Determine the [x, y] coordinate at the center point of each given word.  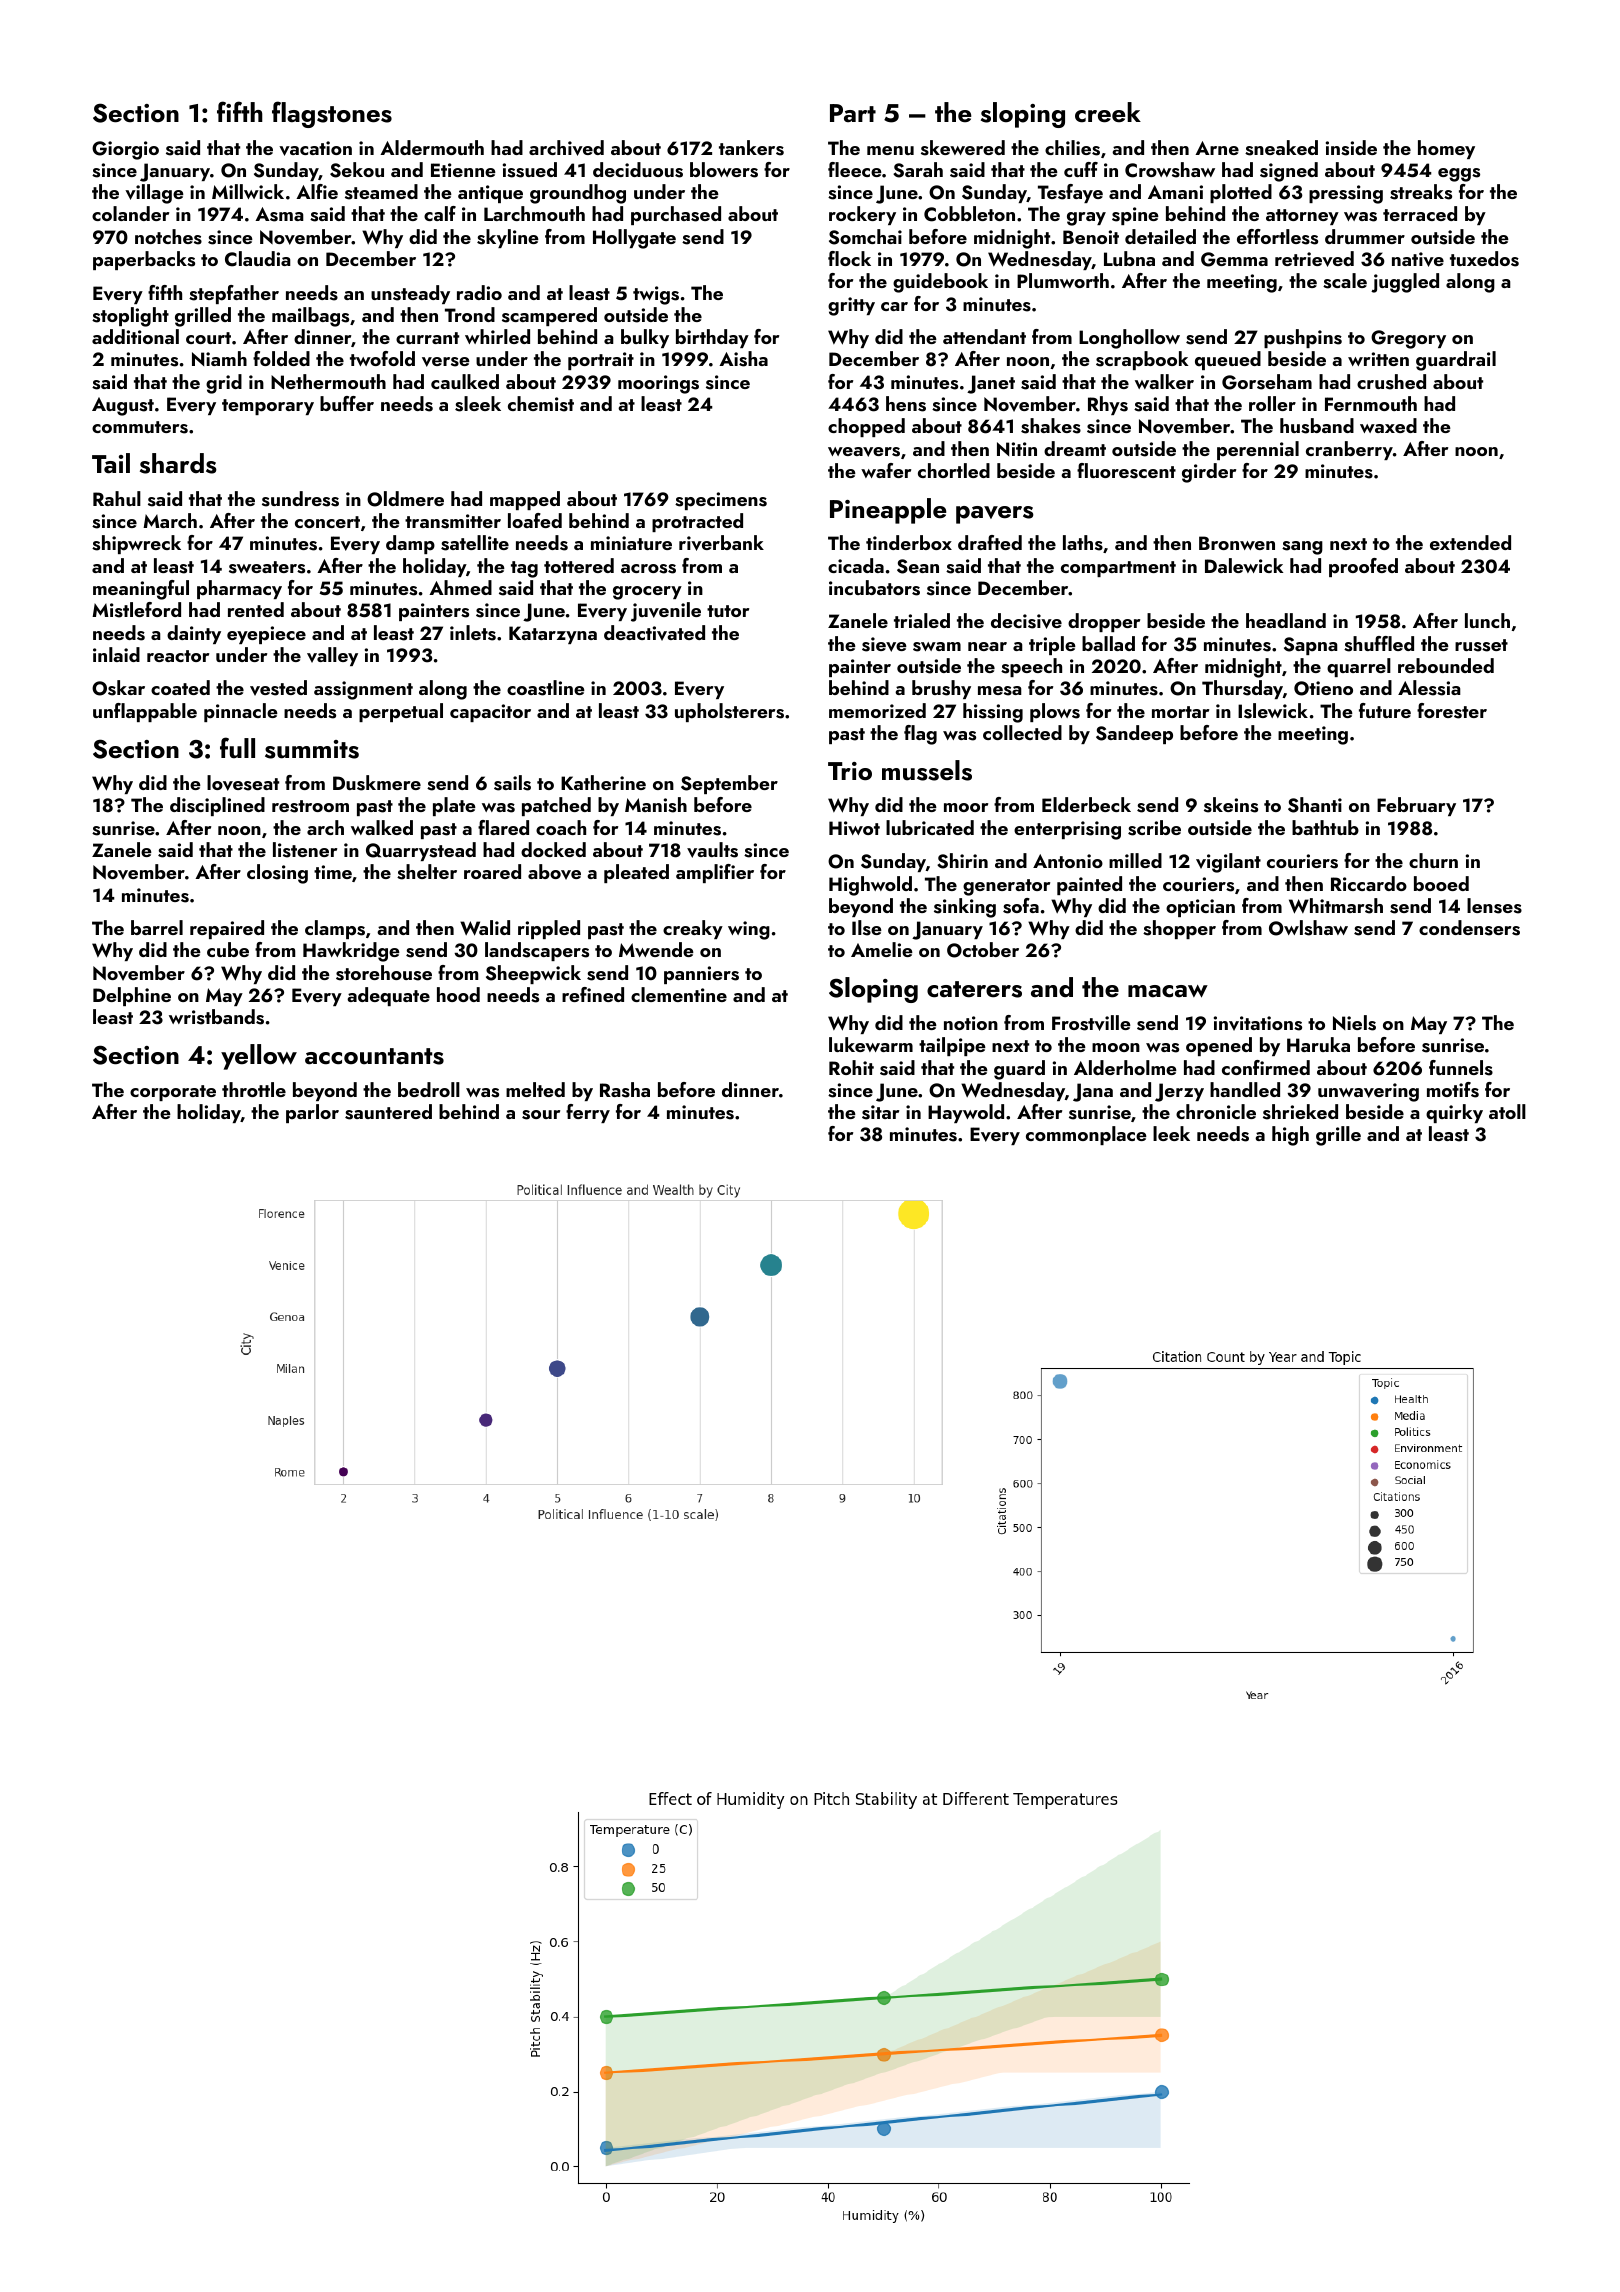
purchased [676, 215]
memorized [877, 710]
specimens [721, 501]
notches [168, 237]
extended [1470, 542]
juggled [1405, 283]
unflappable [145, 712]
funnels [1461, 1068]
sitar [880, 1112]
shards [178, 463]
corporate [173, 1093]
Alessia [1429, 688]
